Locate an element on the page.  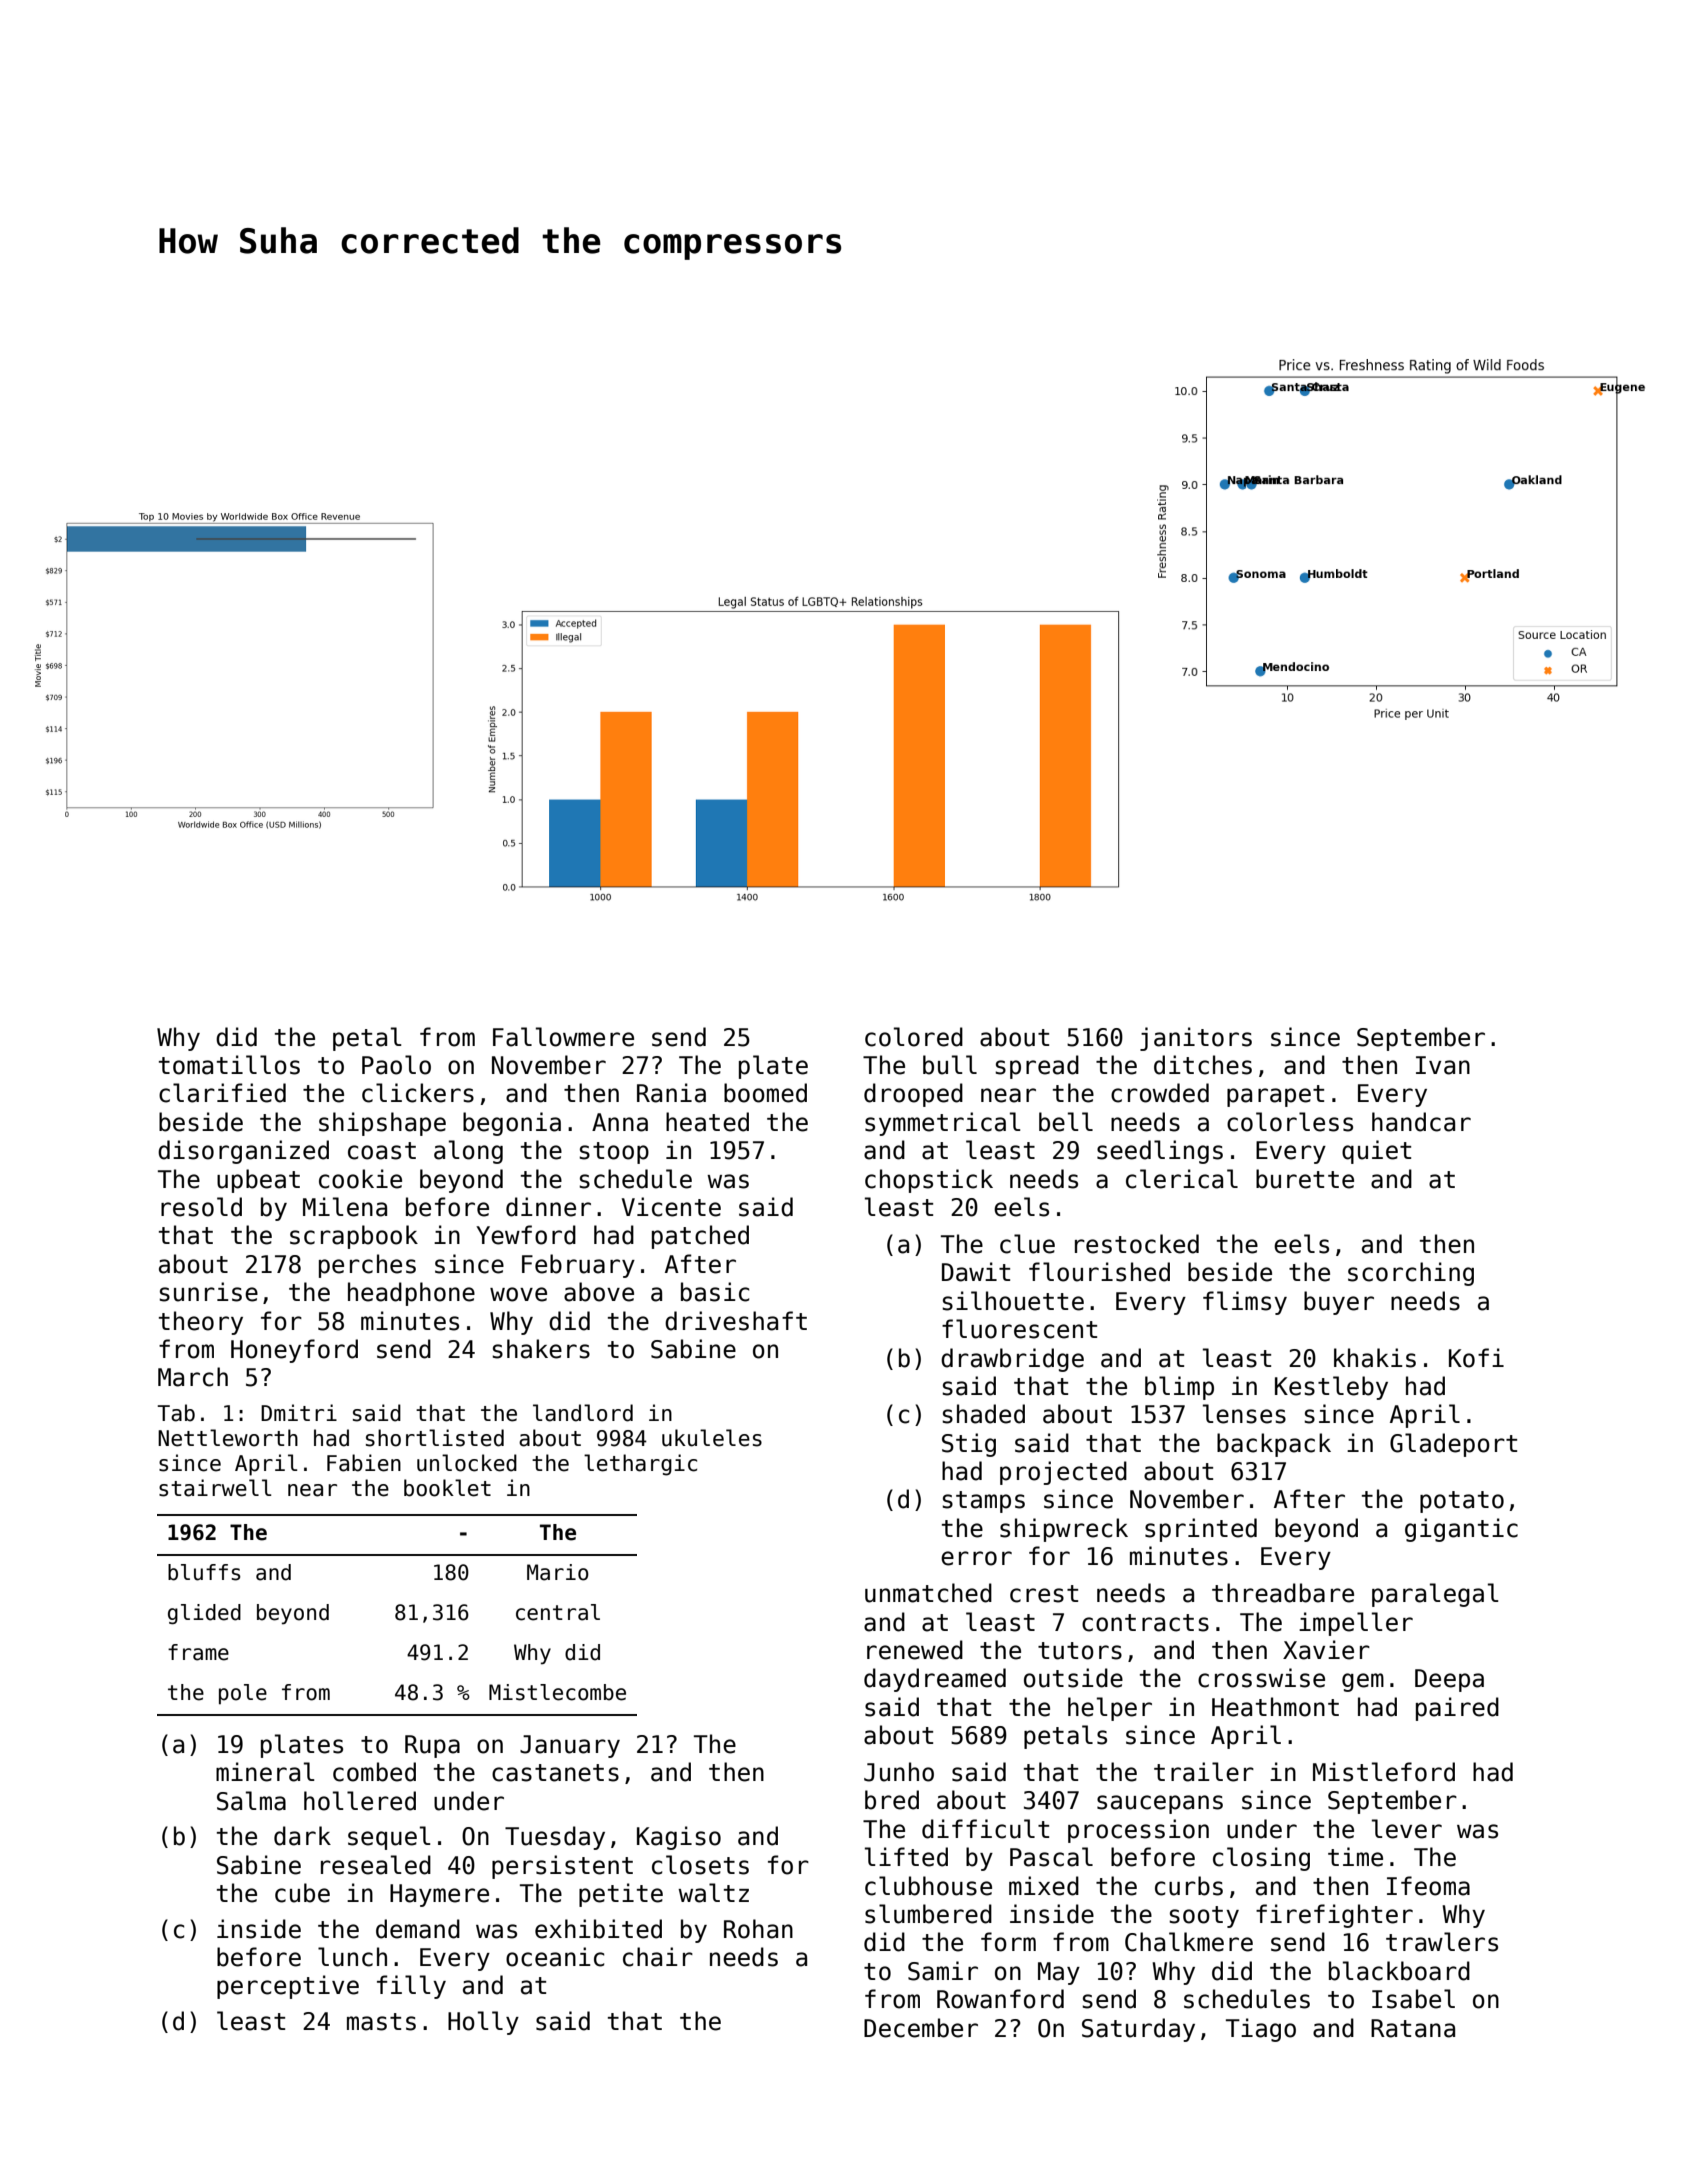
wove is located at coordinates (518, 1294).
